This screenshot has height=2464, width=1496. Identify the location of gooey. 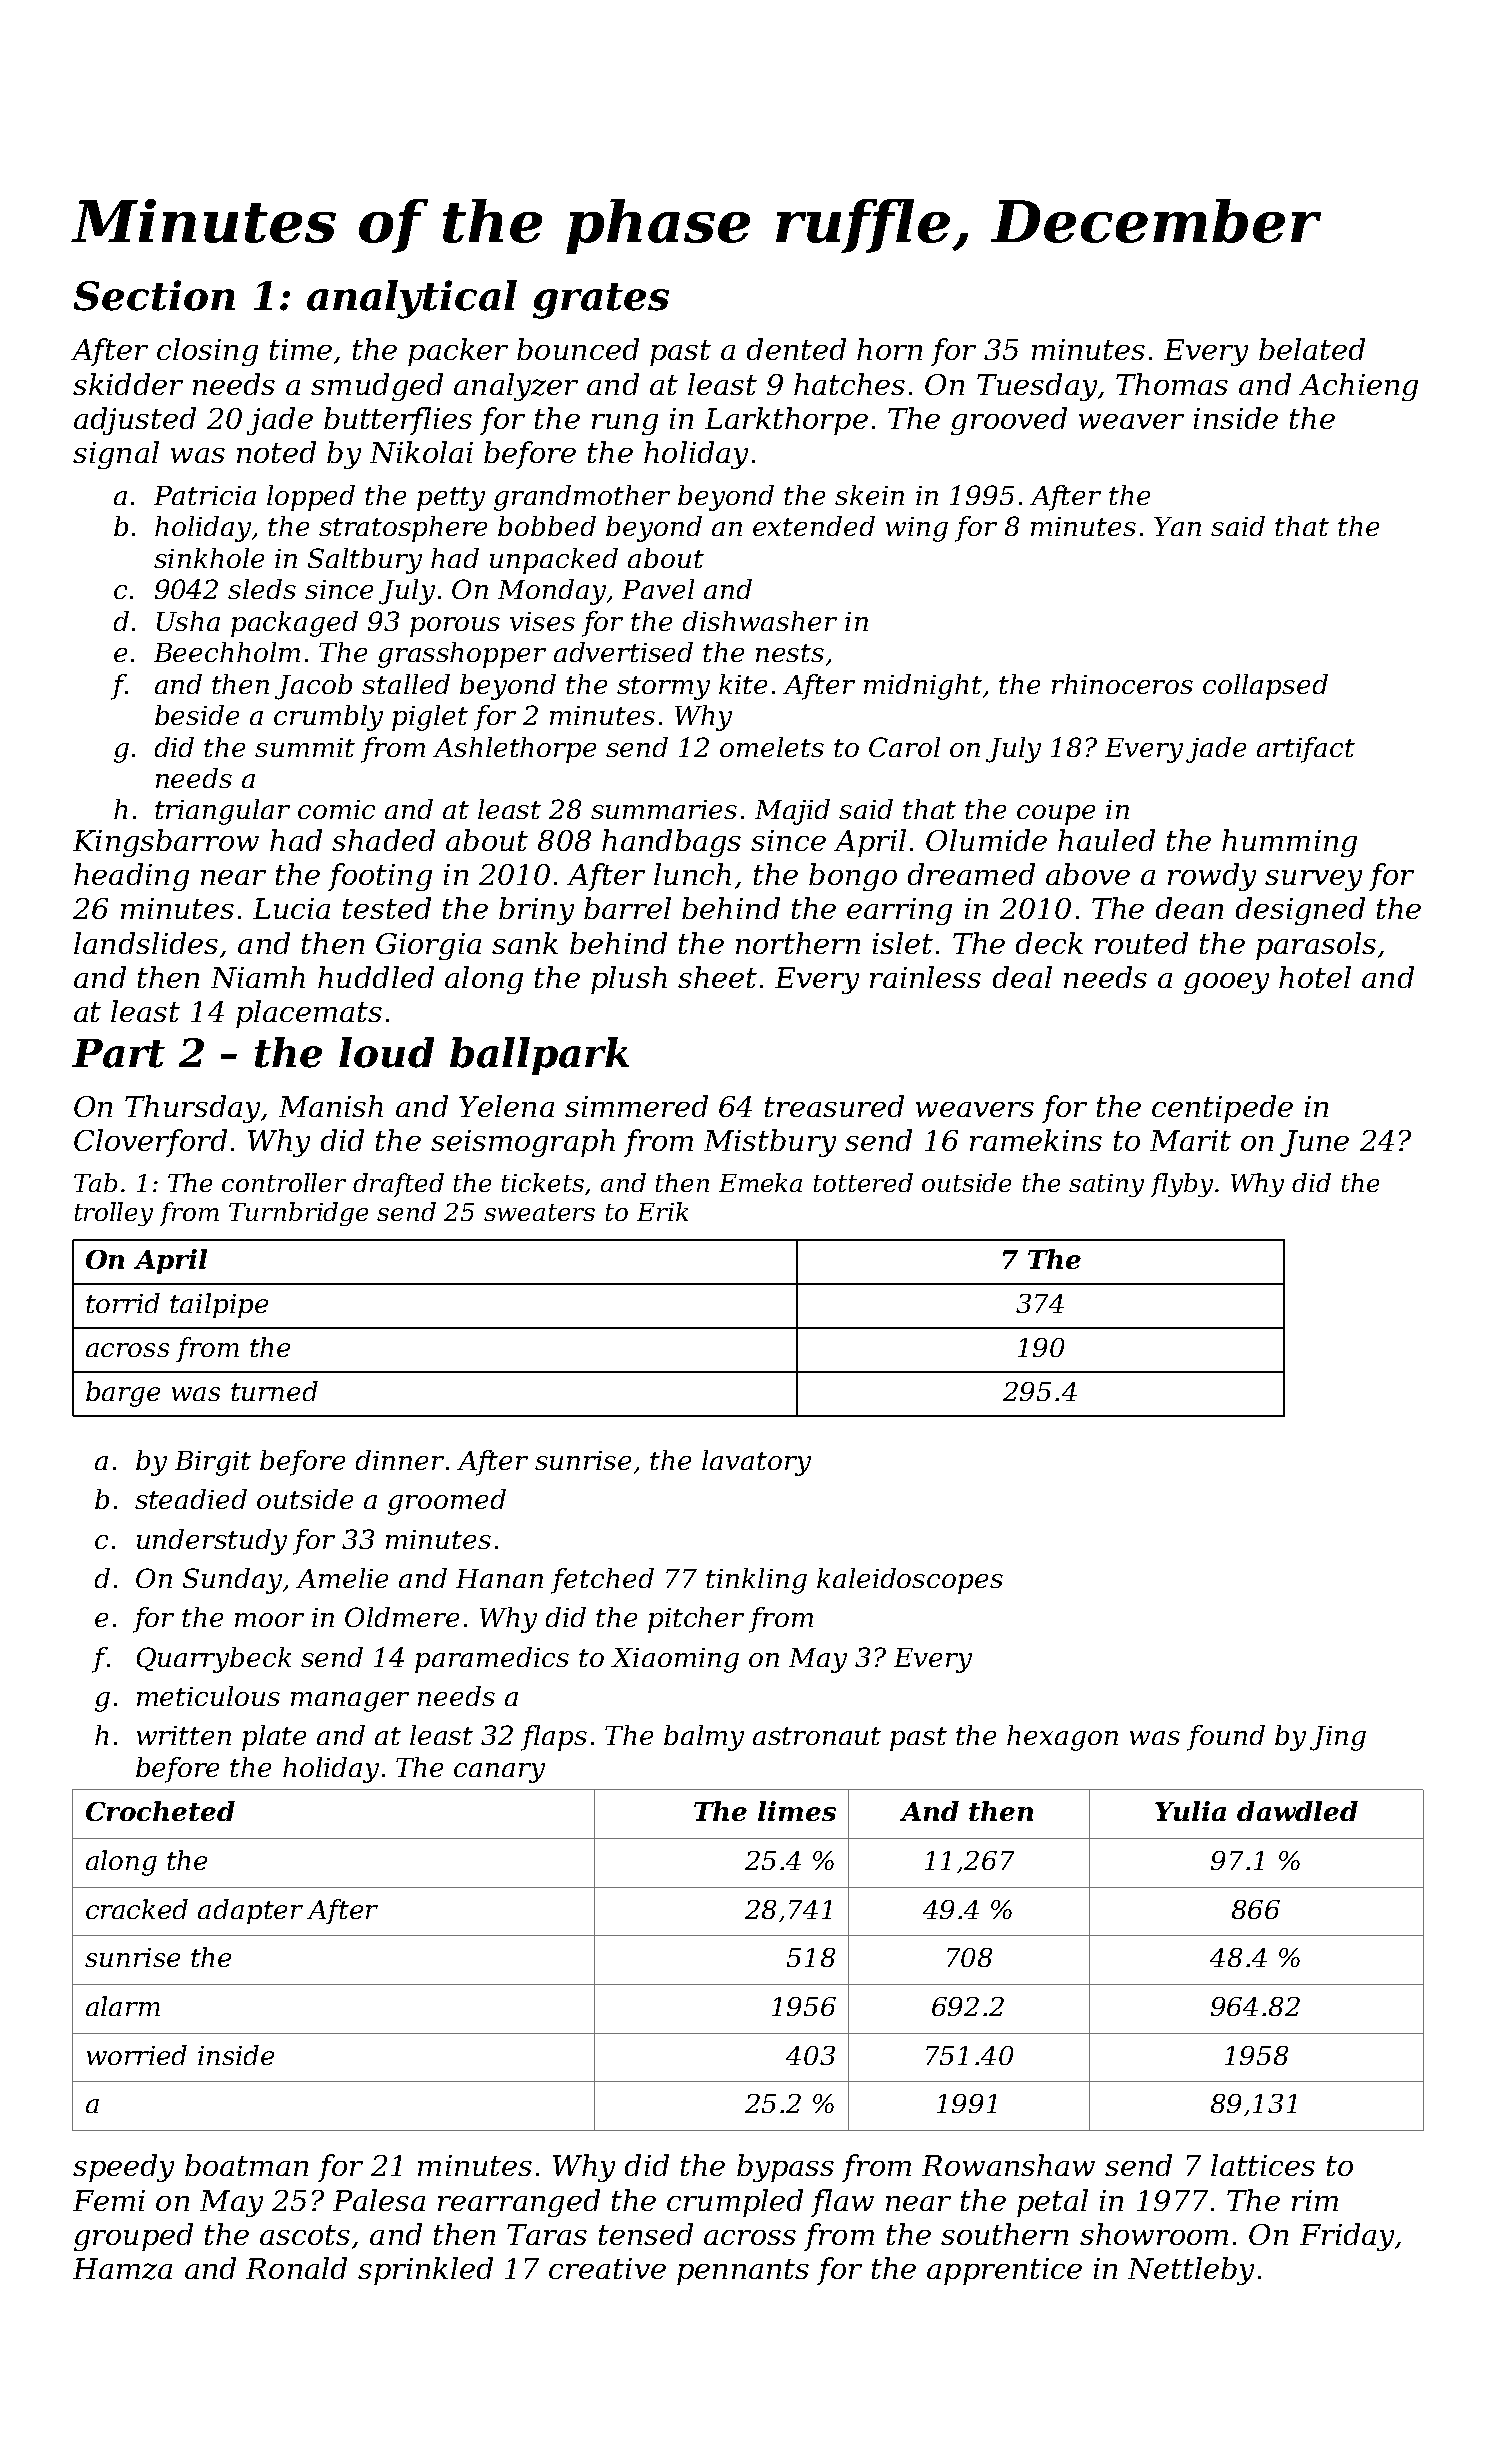
(1226, 983).
